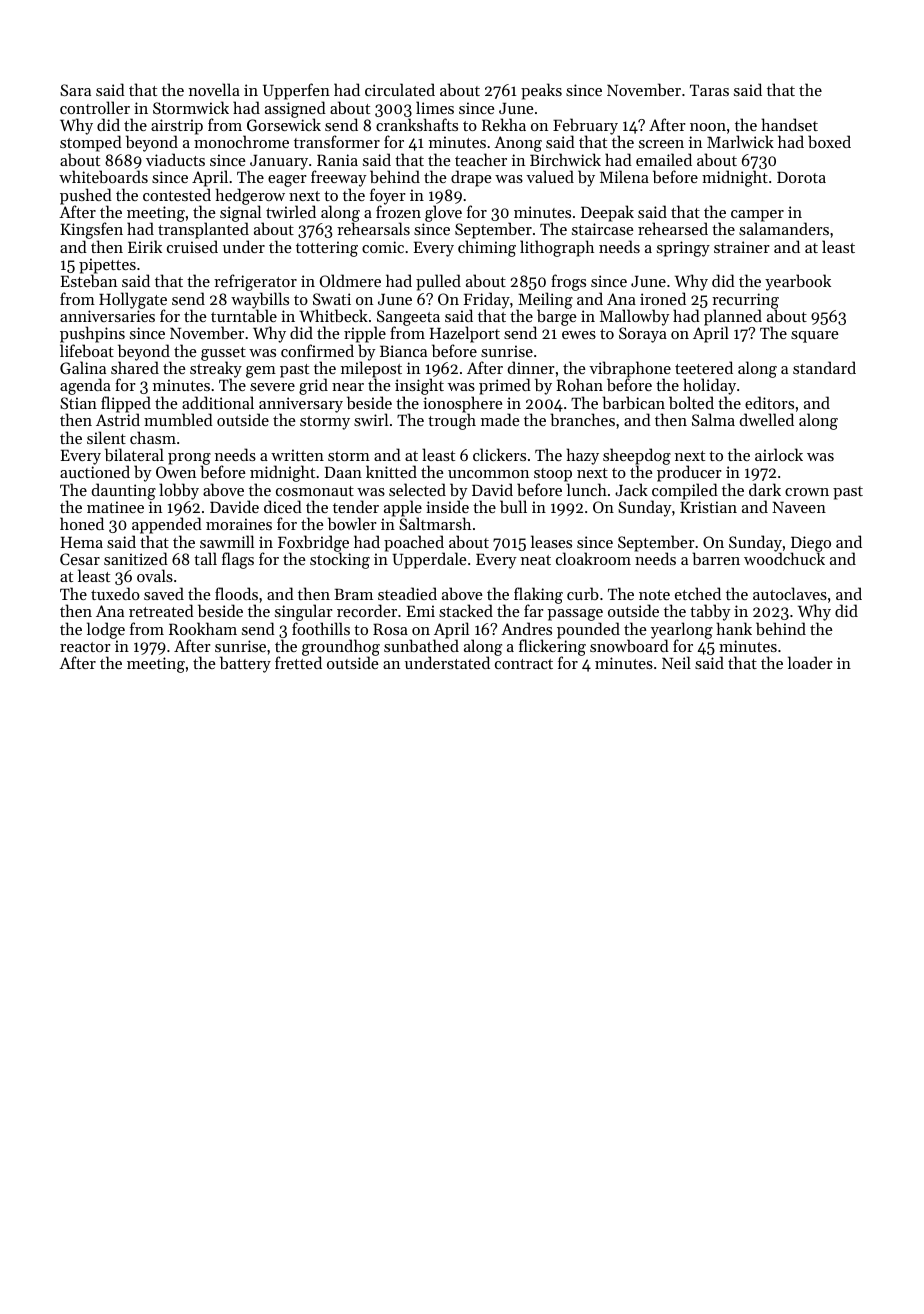 This screenshot has width=924, height=1314. Describe the element at coordinates (767, 419) in the screenshot. I see `dwelled` at that location.
